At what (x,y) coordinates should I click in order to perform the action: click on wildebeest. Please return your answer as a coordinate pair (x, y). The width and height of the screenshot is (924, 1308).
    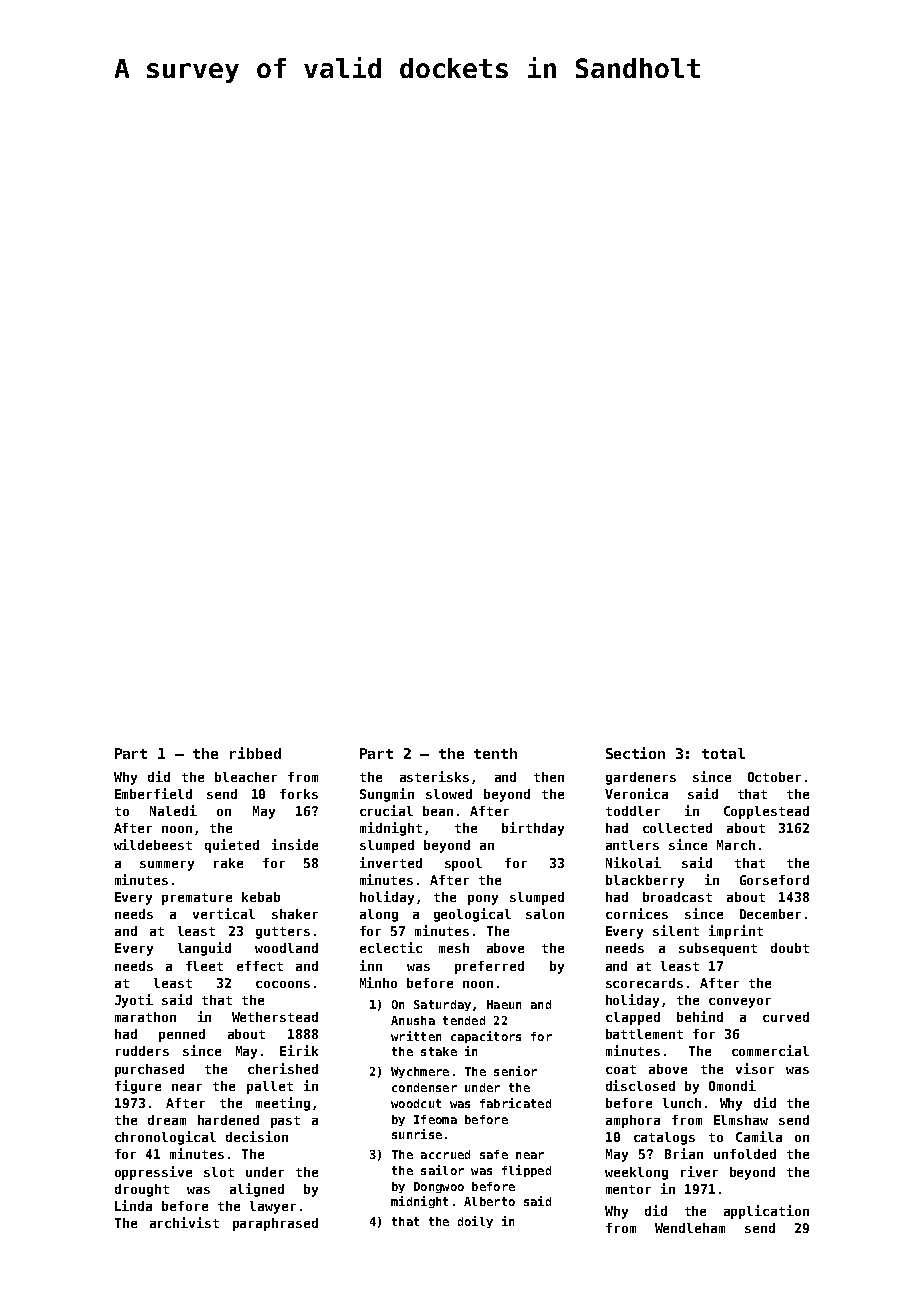
    Looking at the image, I should click on (153, 844).
